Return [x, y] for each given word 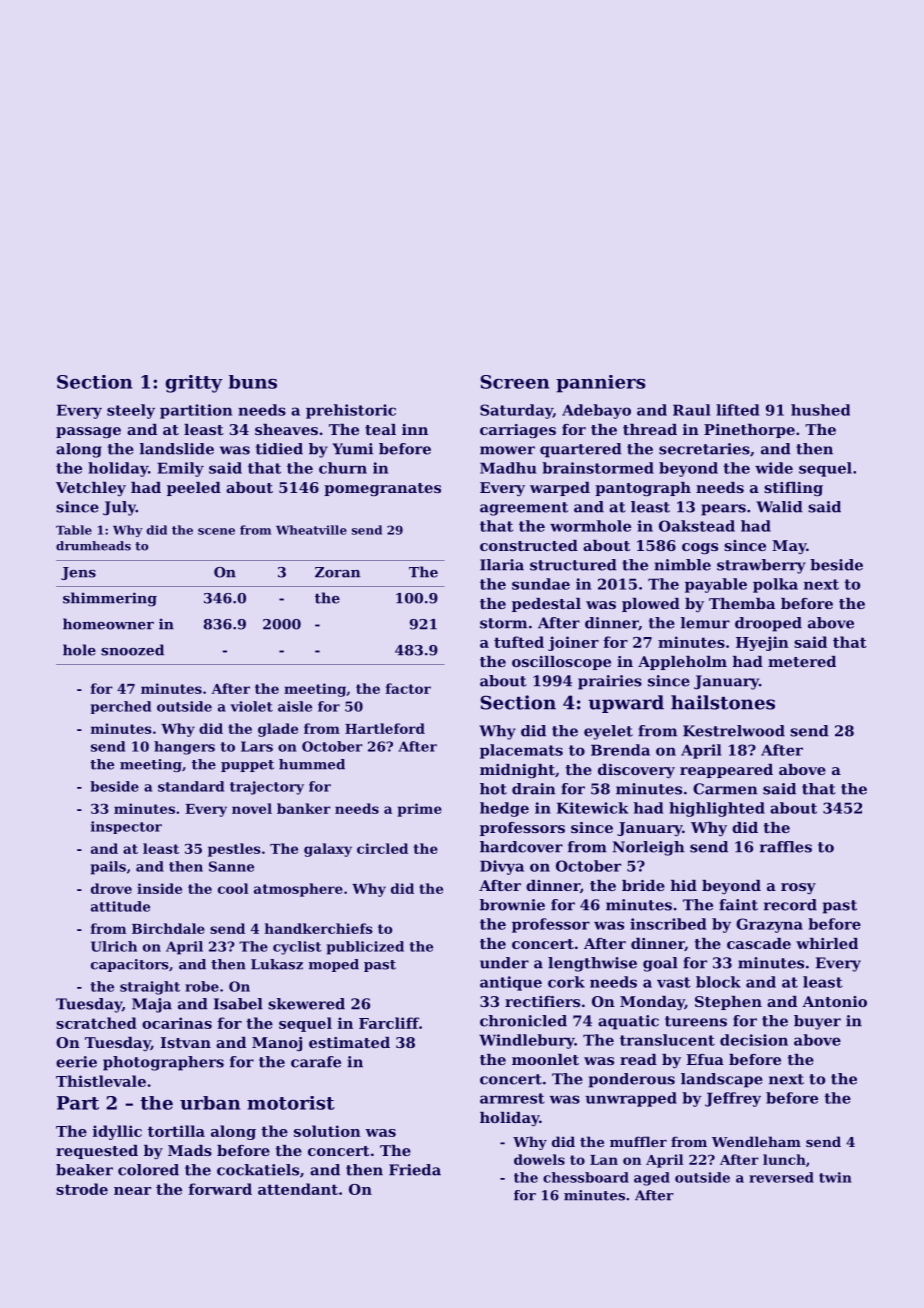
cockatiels [258, 1170]
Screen [515, 382]
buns [253, 382]
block [718, 982]
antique [511, 983]
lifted [737, 410]
